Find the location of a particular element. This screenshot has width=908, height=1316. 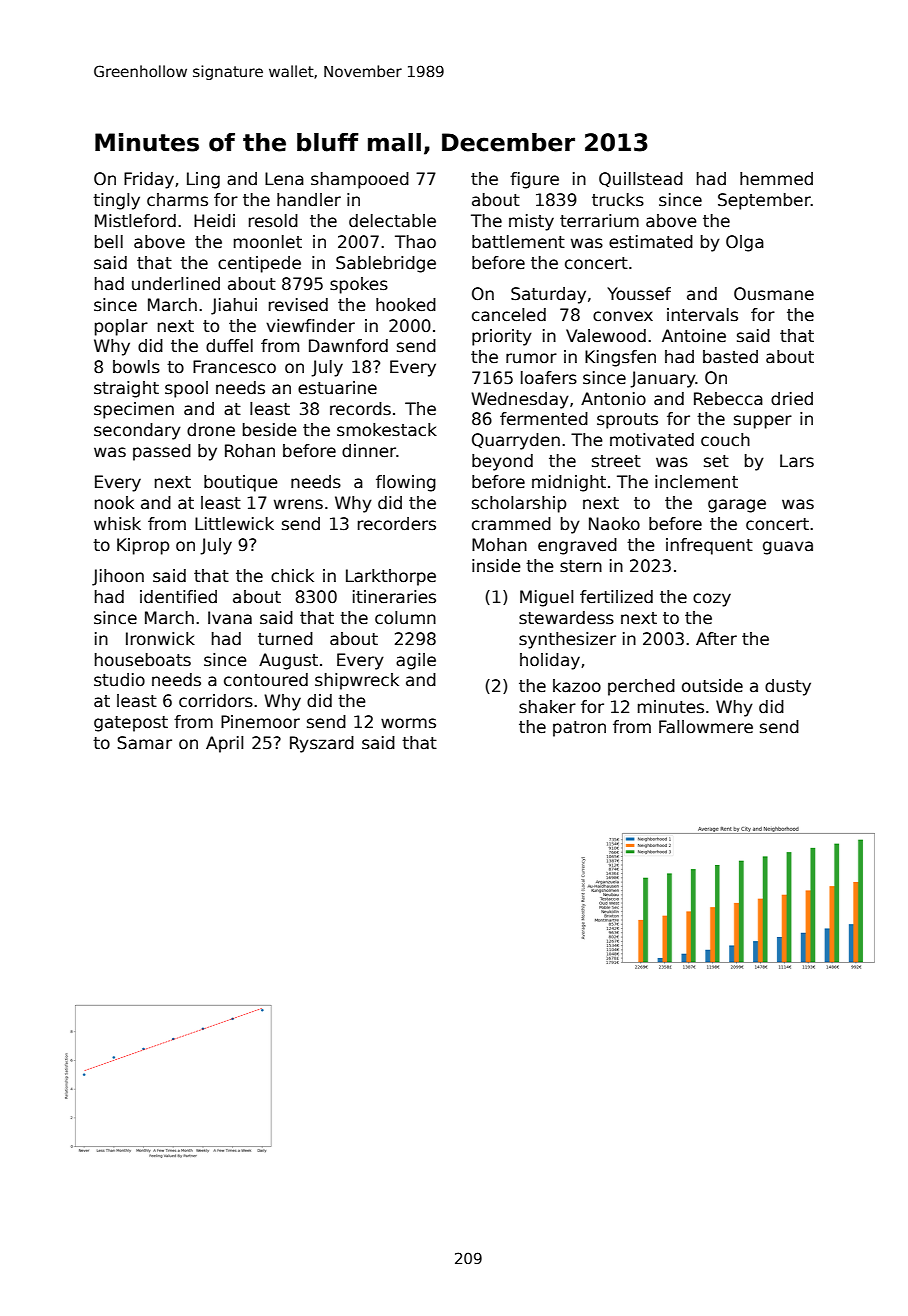

Miguel is located at coordinates (546, 598).
